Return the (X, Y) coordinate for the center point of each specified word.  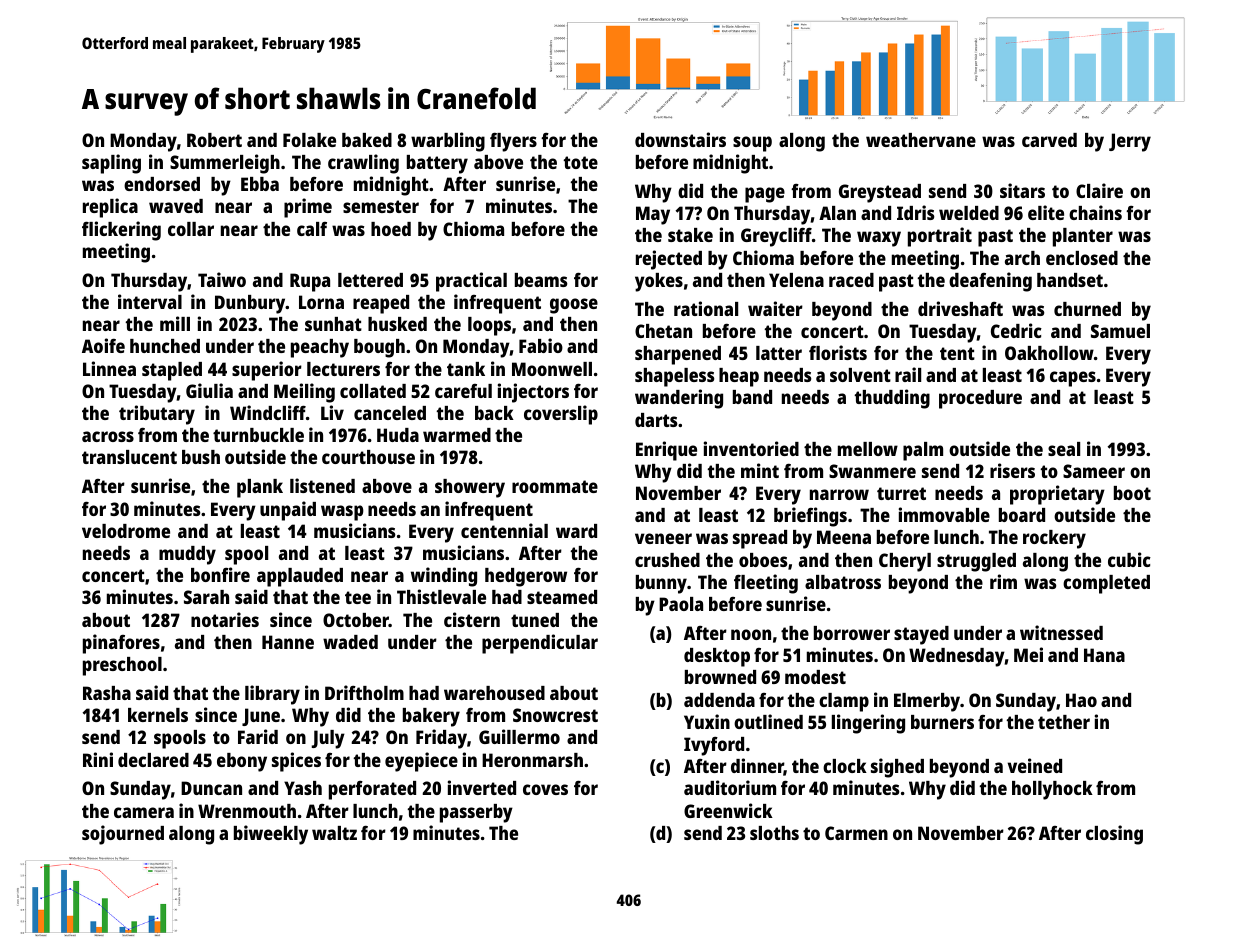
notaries (225, 619)
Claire (1099, 190)
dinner (757, 767)
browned (720, 677)
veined (1035, 765)
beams (541, 280)
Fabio (541, 345)
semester (381, 206)
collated (373, 391)
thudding (892, 399)
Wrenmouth (247, 811)
